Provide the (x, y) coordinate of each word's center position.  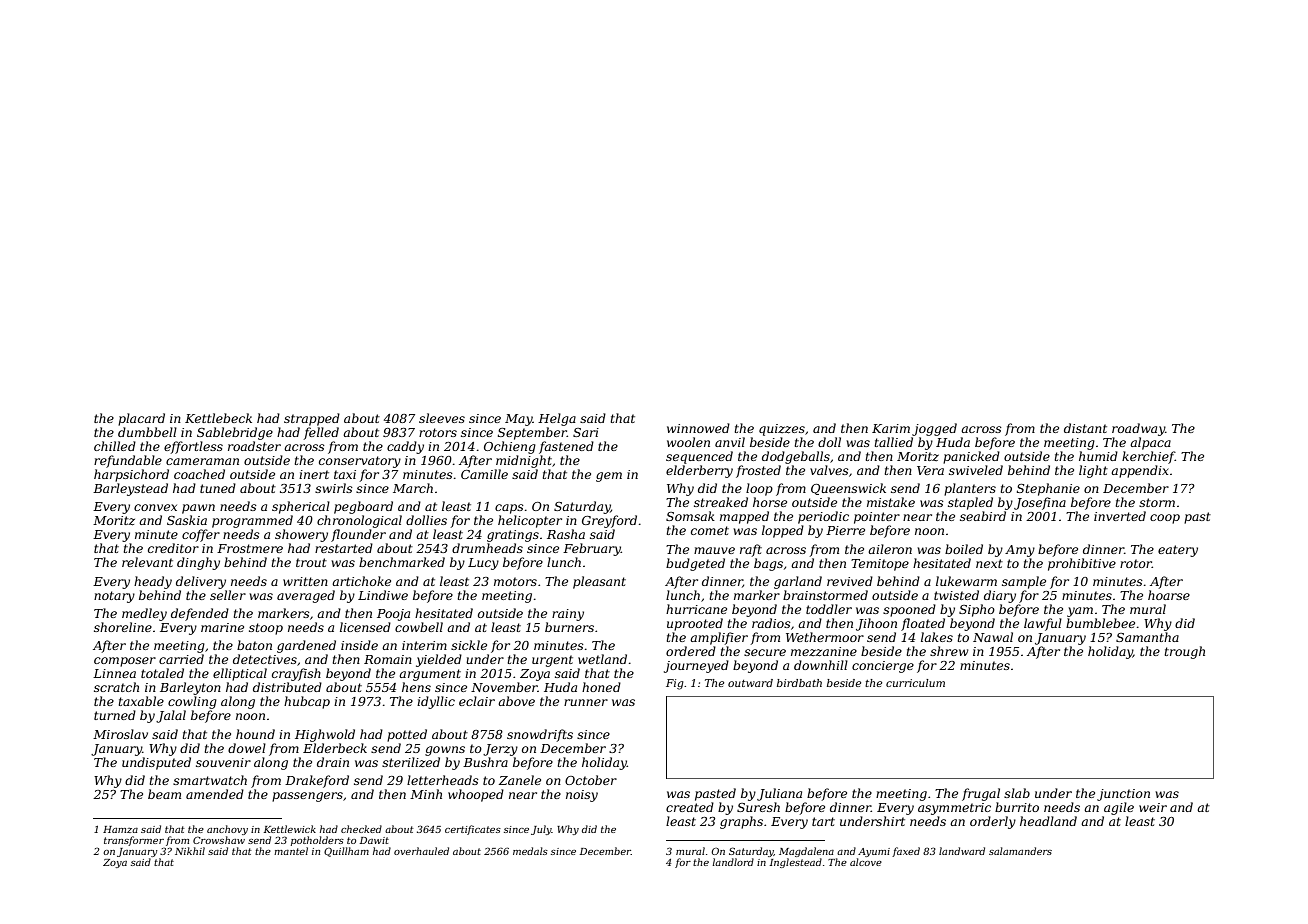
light (1093, 471)
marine (222, 627)
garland (798, 582)
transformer (134, 841)
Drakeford (317, 781)
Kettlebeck (218, 418)
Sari (586, 432)
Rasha (566, 534)
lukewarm (966, 581)
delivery (201, 582)
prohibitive (1082, 564)
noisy (582, 796)
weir (1153, 807)
